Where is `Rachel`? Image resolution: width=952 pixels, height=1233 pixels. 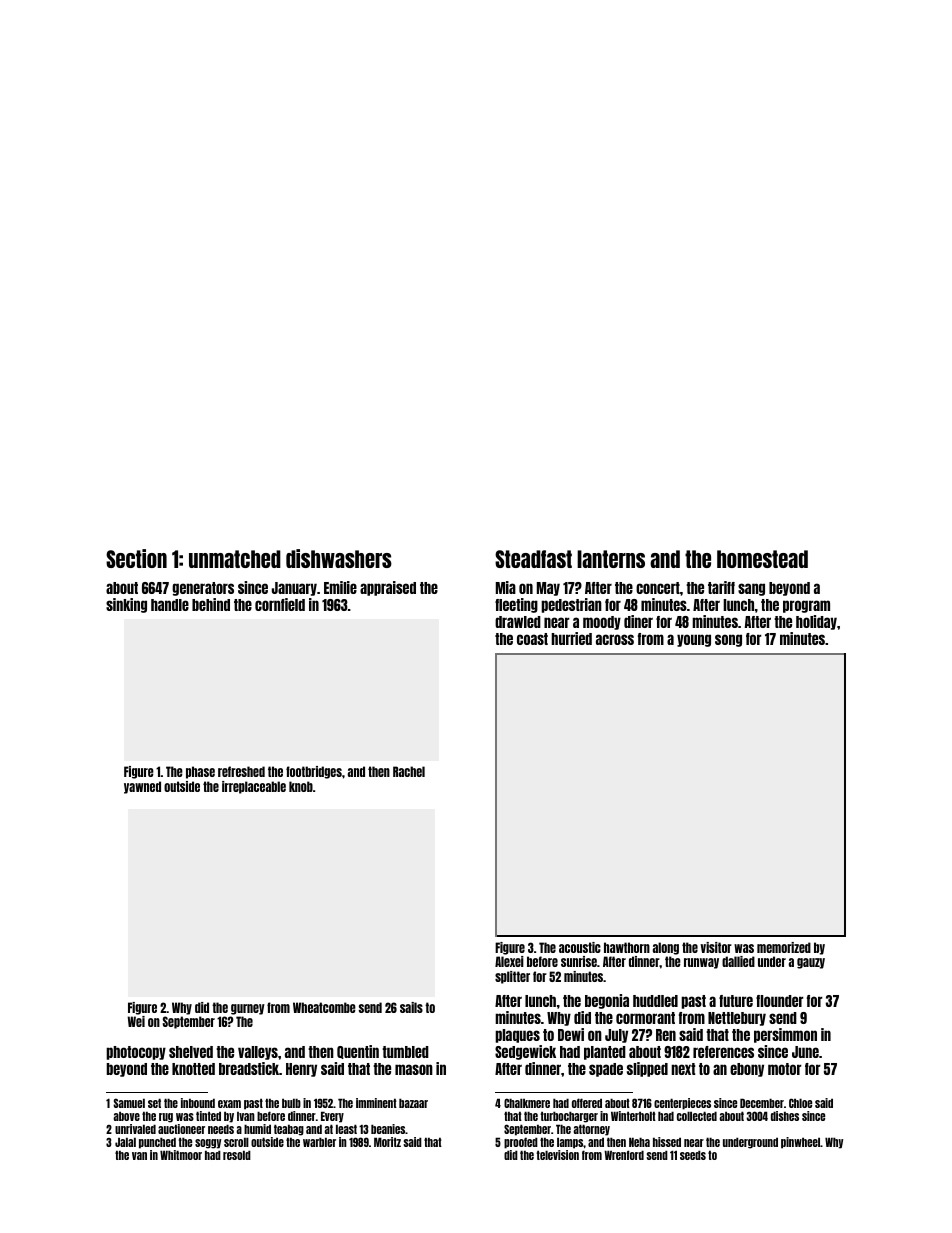 Rachel is located at coordinates (409, 771).
